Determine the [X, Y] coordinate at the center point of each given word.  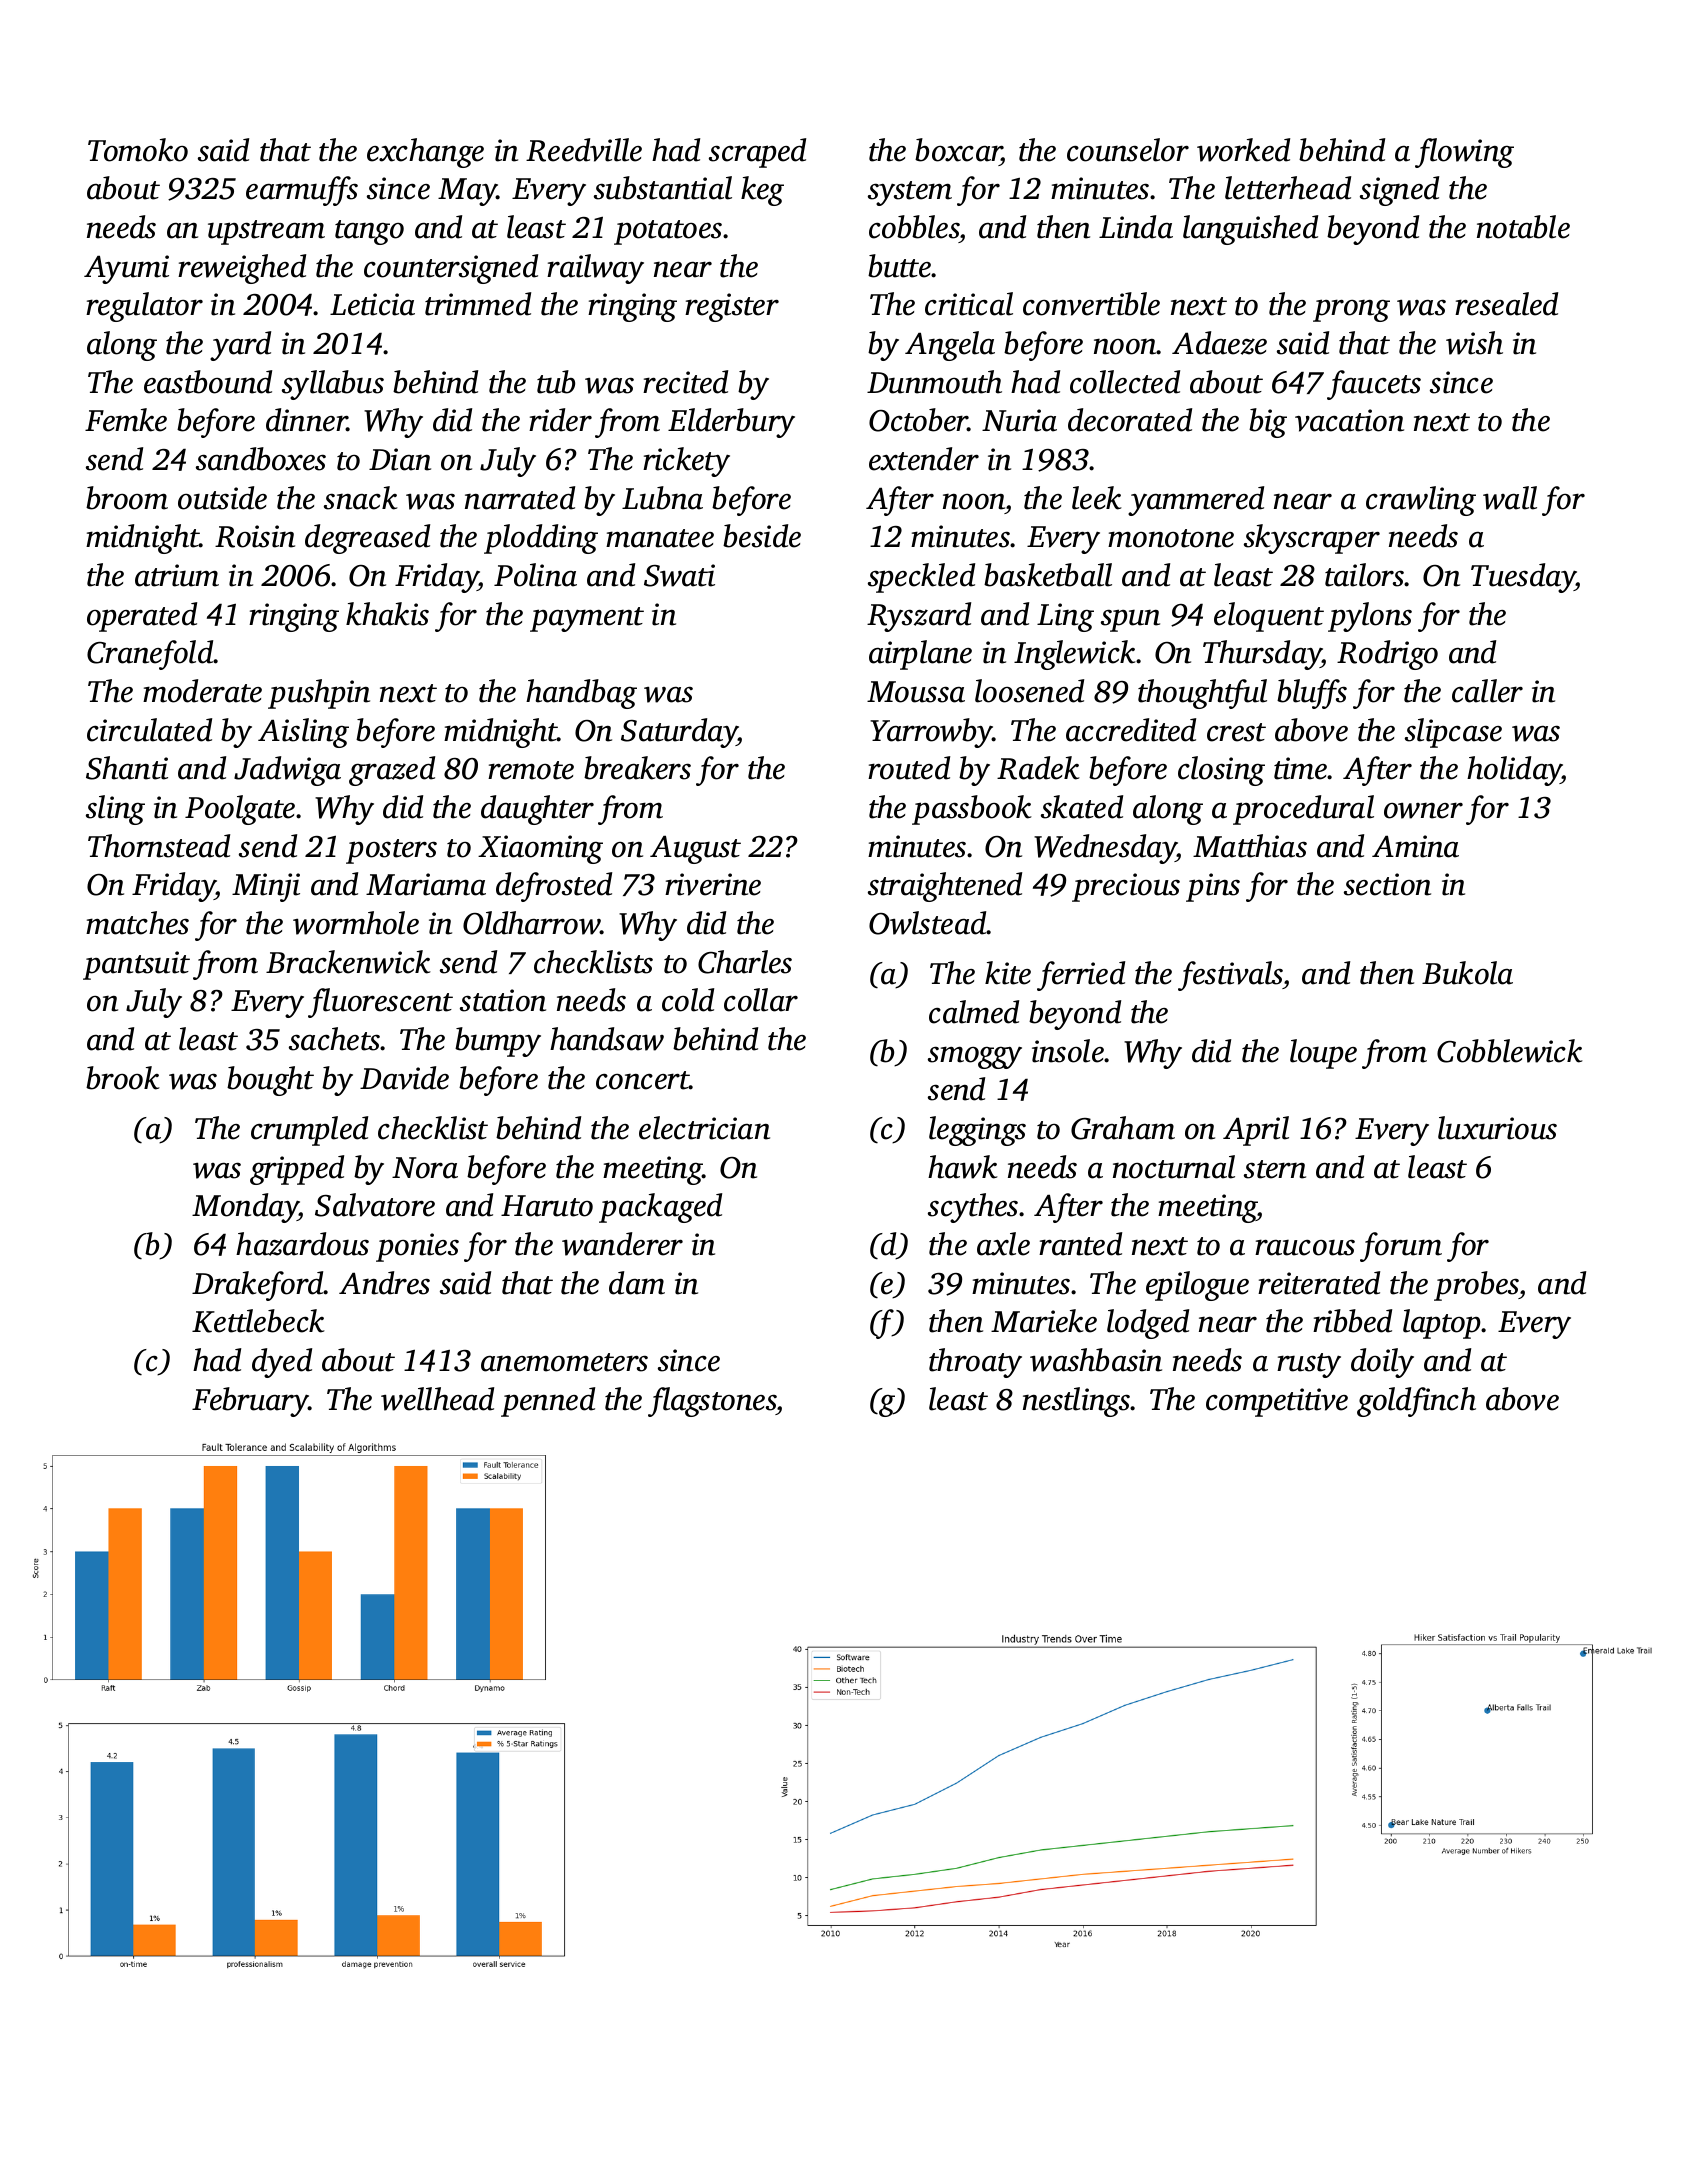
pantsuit [136, 965]
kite [1008, 973]
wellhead [437, 1399]
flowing [1464, 153]
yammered [1196, 501]
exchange [425, 153]
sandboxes [261, 459]
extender [924, 459]
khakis [387, 614]
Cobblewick [1510, 1051]
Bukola [1467, 973]
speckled [921, 578]
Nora [425, 1168]
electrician [704, 1128]
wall [1510, 498]
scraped [757, 153]
